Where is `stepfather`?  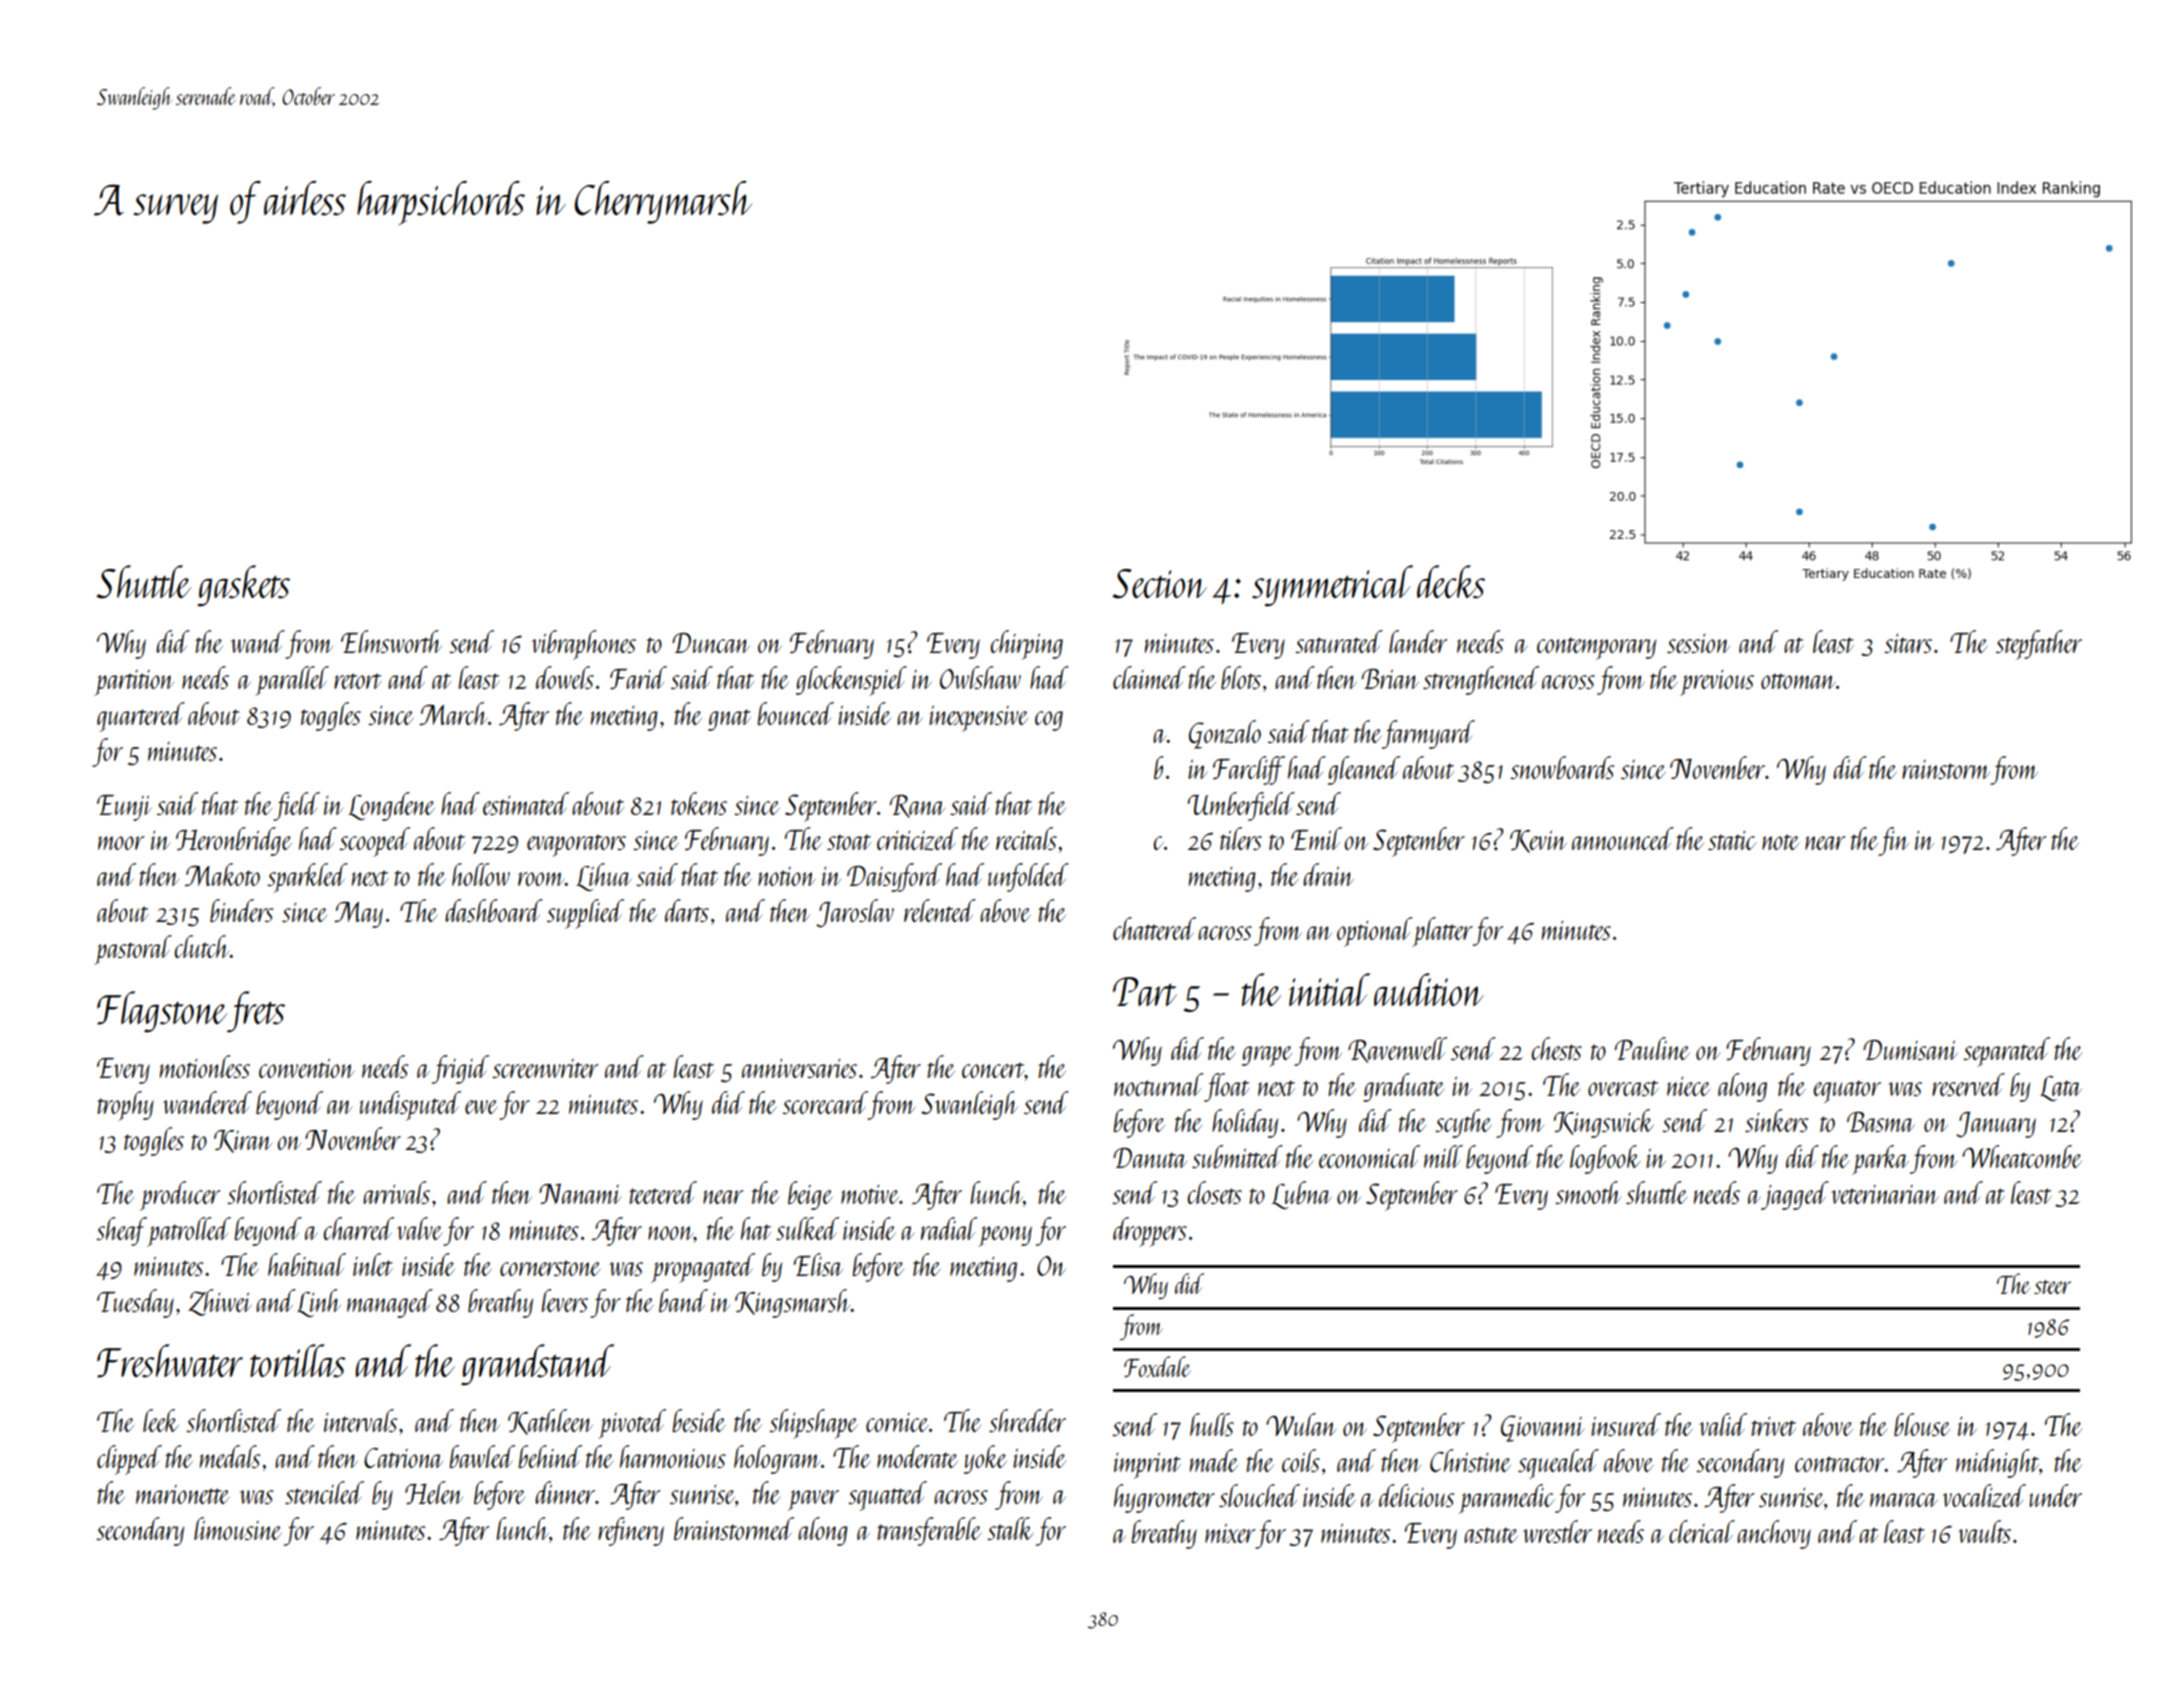 stepfather is located at coordinates (2039, 645).
